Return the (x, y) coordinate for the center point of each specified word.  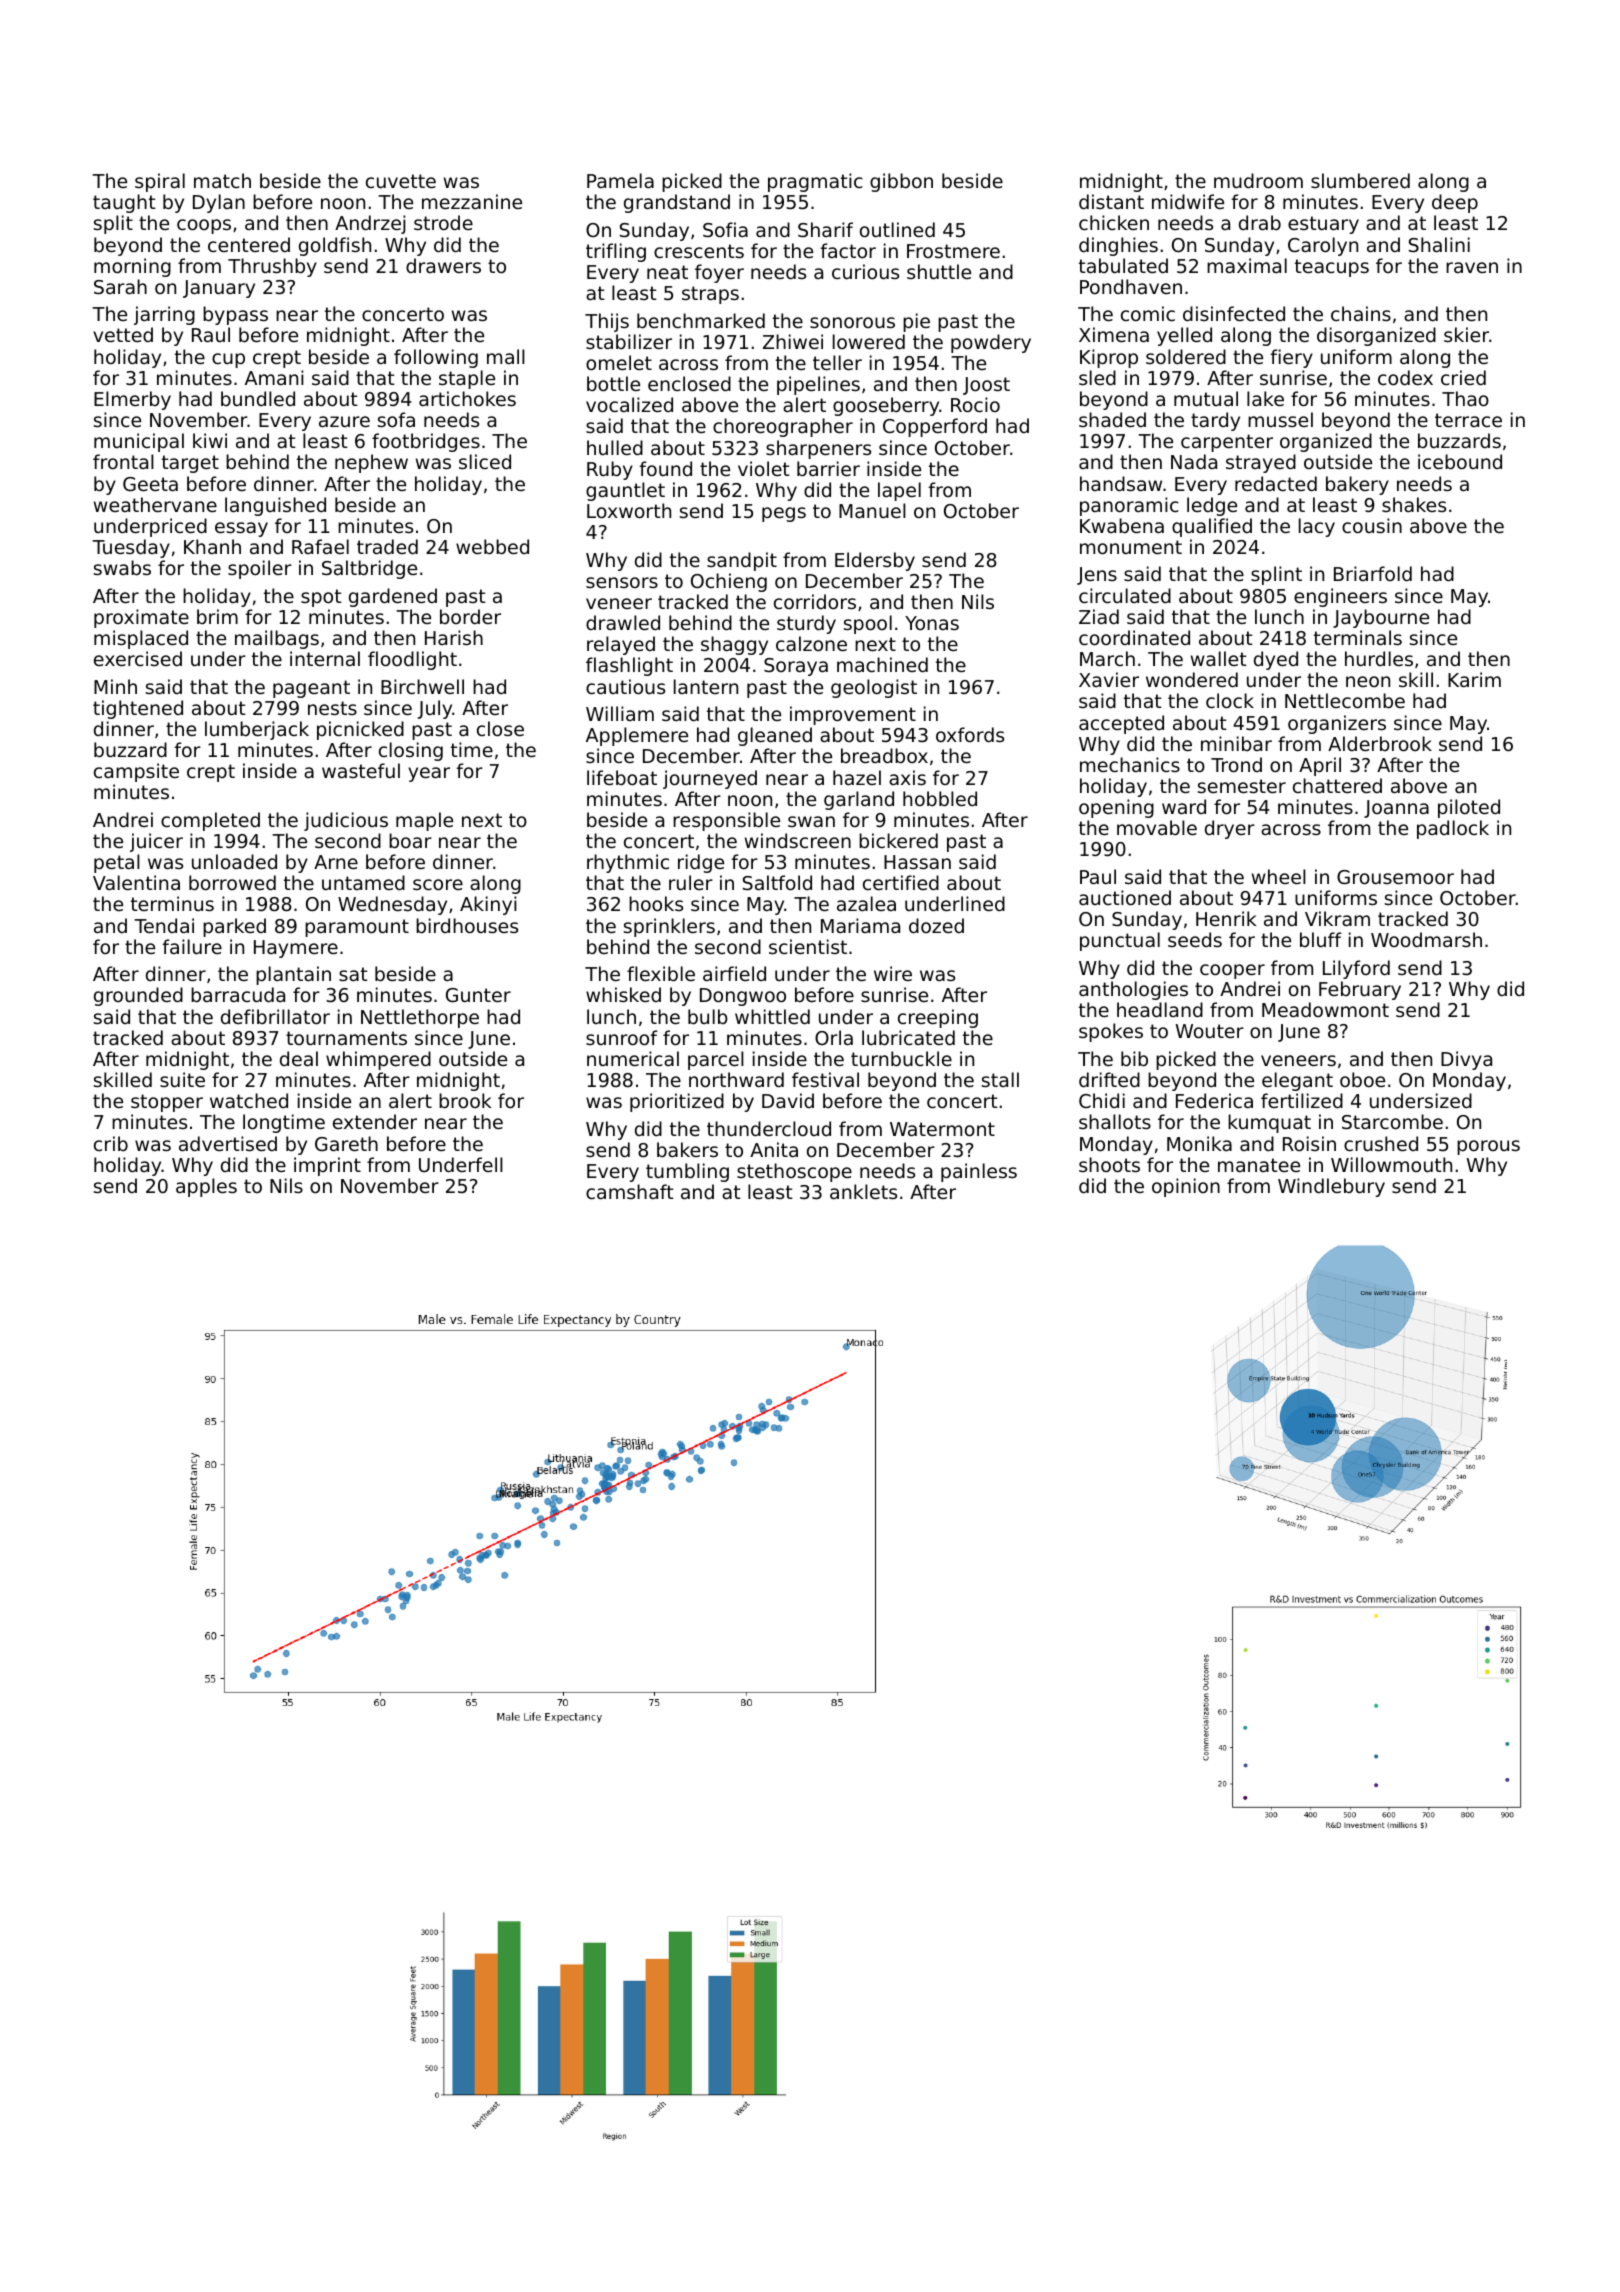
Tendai (164, 925)
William (620, 713)
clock (1230, 700)
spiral (160, 182)
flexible (661, 973)
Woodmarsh (1426, 939)
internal (325, 658)
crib (111, 1143)
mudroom (1258, 180)
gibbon (901, 182)
